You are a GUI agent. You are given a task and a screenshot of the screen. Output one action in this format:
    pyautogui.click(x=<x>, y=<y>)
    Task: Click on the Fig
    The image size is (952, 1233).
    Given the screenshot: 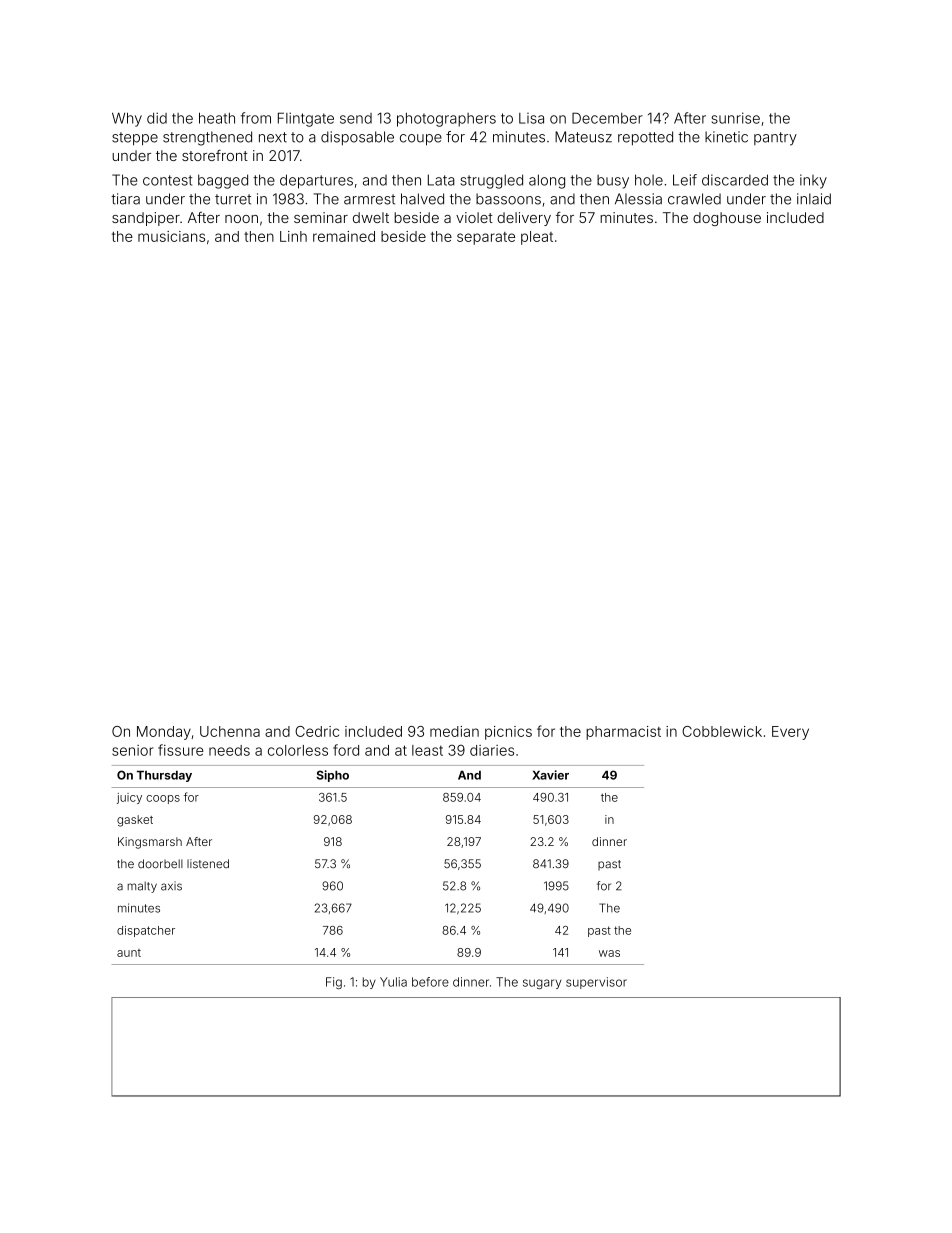 What is the action you would take?
    pyautogui.click(x=334, y=983)
